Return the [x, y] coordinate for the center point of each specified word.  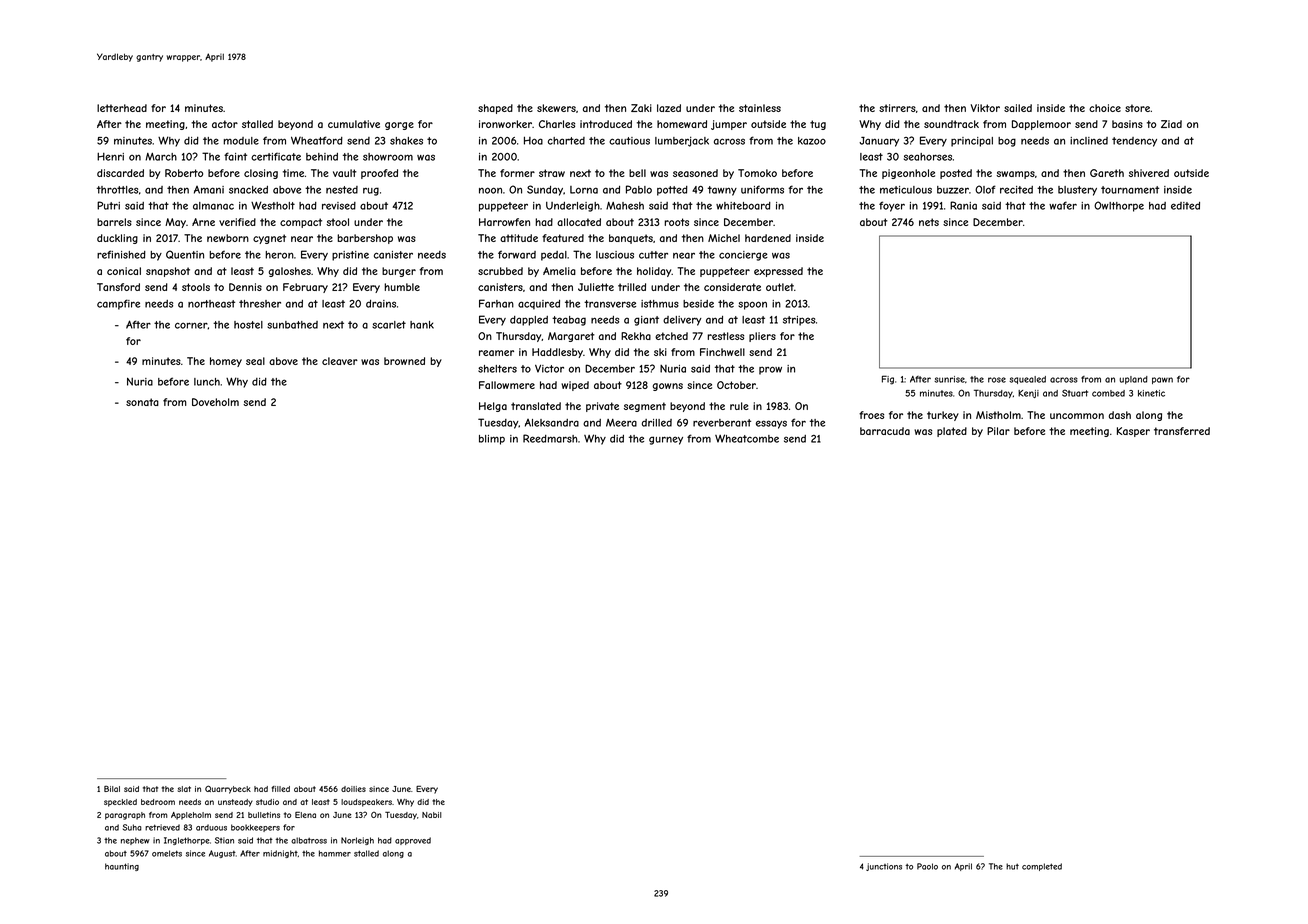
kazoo [812, 141]
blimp [492, 440]
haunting [122, 867]
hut [1012, 866]
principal [972, 142]
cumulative [354, 124]
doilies [353, 789]
